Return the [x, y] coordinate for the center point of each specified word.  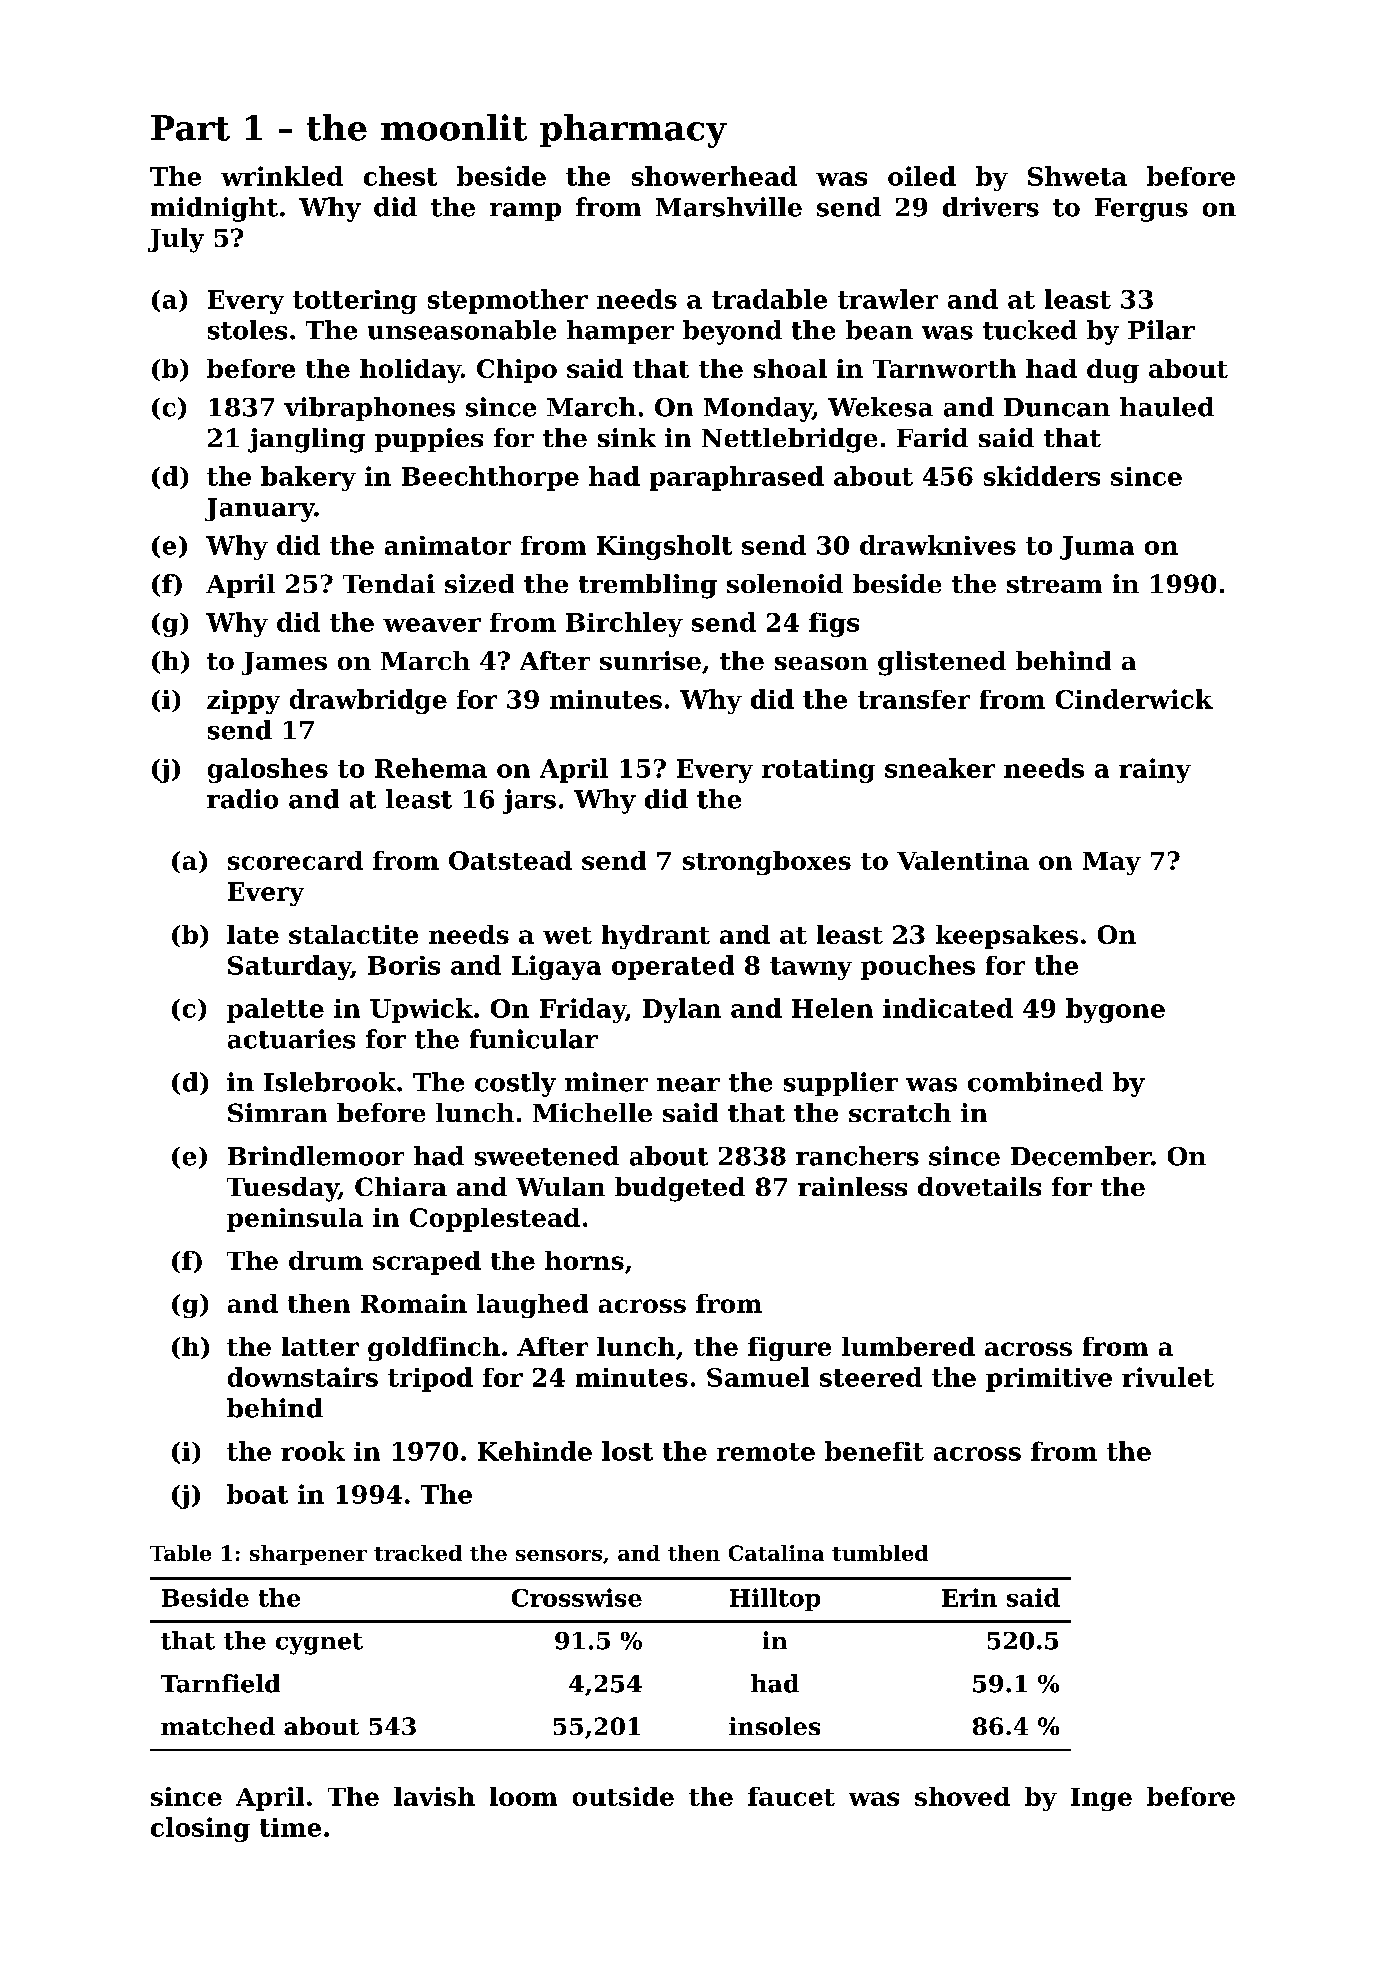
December [1081, 1156]
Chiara [401, 1186]
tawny [811, 968]
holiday [410, 371]
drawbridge [368, 701]
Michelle [592, 1112]
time [290, 1827]
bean [879, 330]
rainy [1155, 770]
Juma [1097, 548]
